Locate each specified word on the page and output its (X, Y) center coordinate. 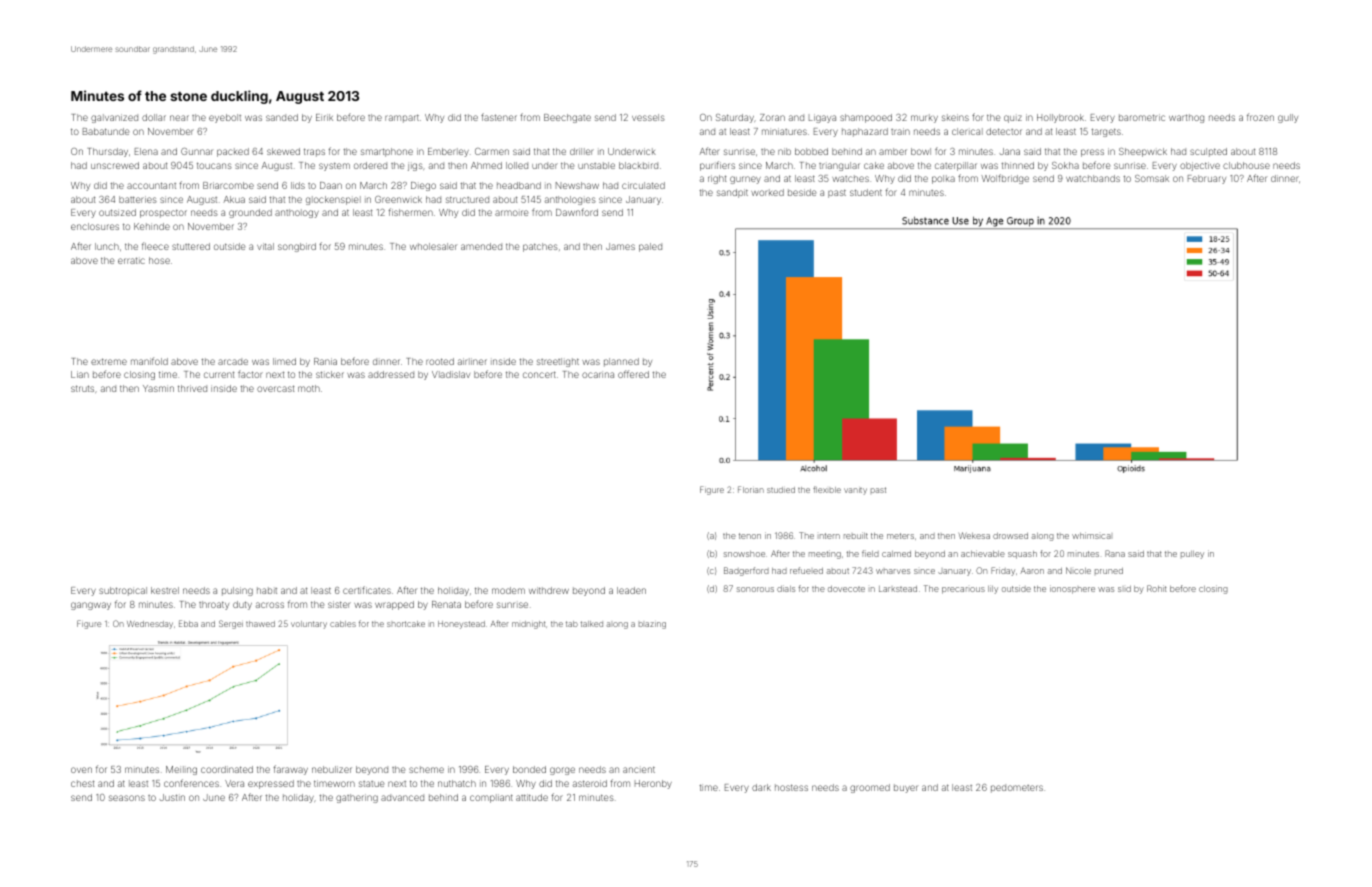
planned (621, 362)
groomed (870, 788)
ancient (639, 770)
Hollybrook (1060, 118)
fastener (499, 117)
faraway (291, 770)
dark (761, 787)
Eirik (324, 117)
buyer (906, 788)
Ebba (188, 623)
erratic (131, 260)
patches (540, 247)
